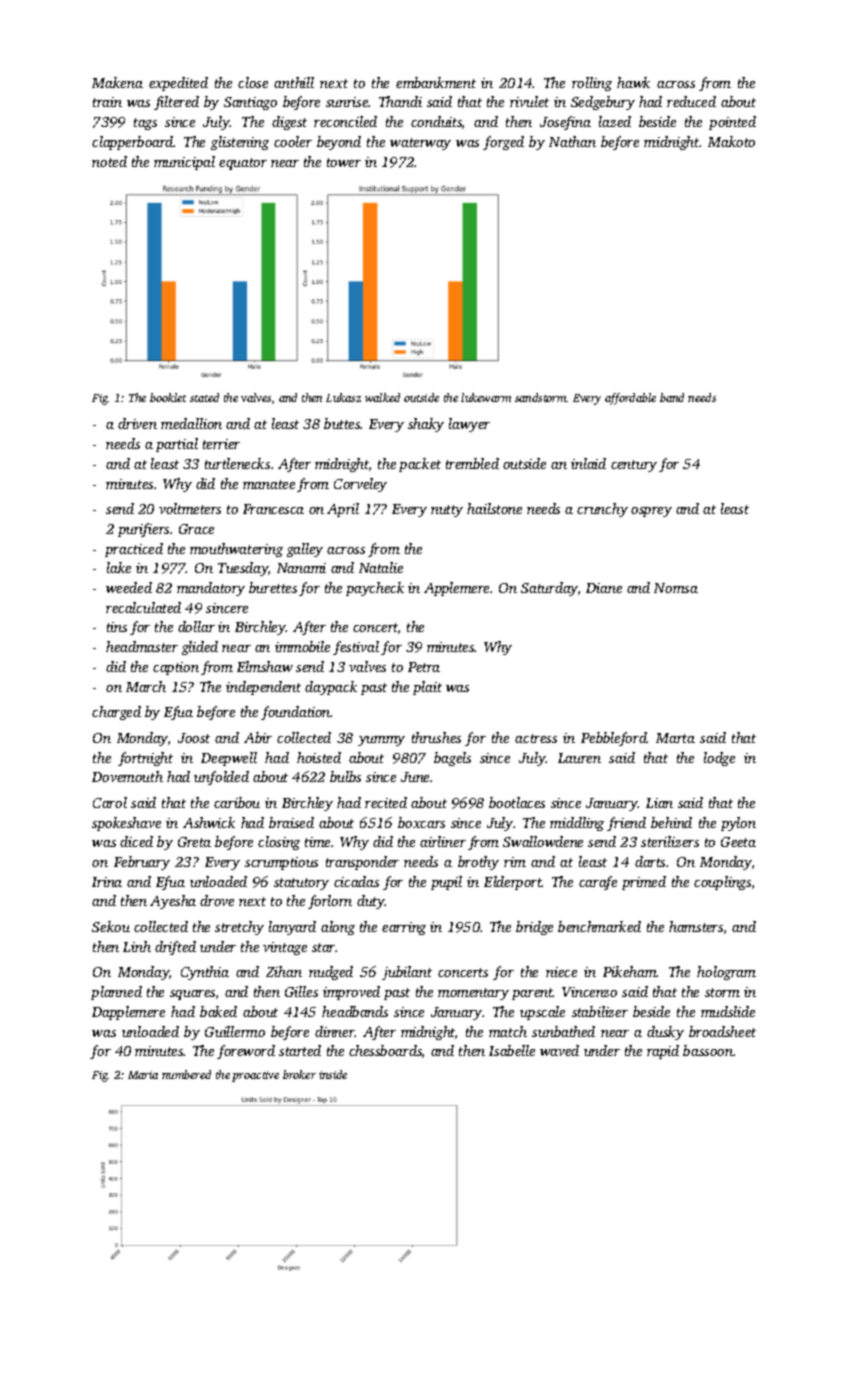  What do you see at coordinates (116, 993) in the page?
I see `planned` at bounding box center [116, 993].
